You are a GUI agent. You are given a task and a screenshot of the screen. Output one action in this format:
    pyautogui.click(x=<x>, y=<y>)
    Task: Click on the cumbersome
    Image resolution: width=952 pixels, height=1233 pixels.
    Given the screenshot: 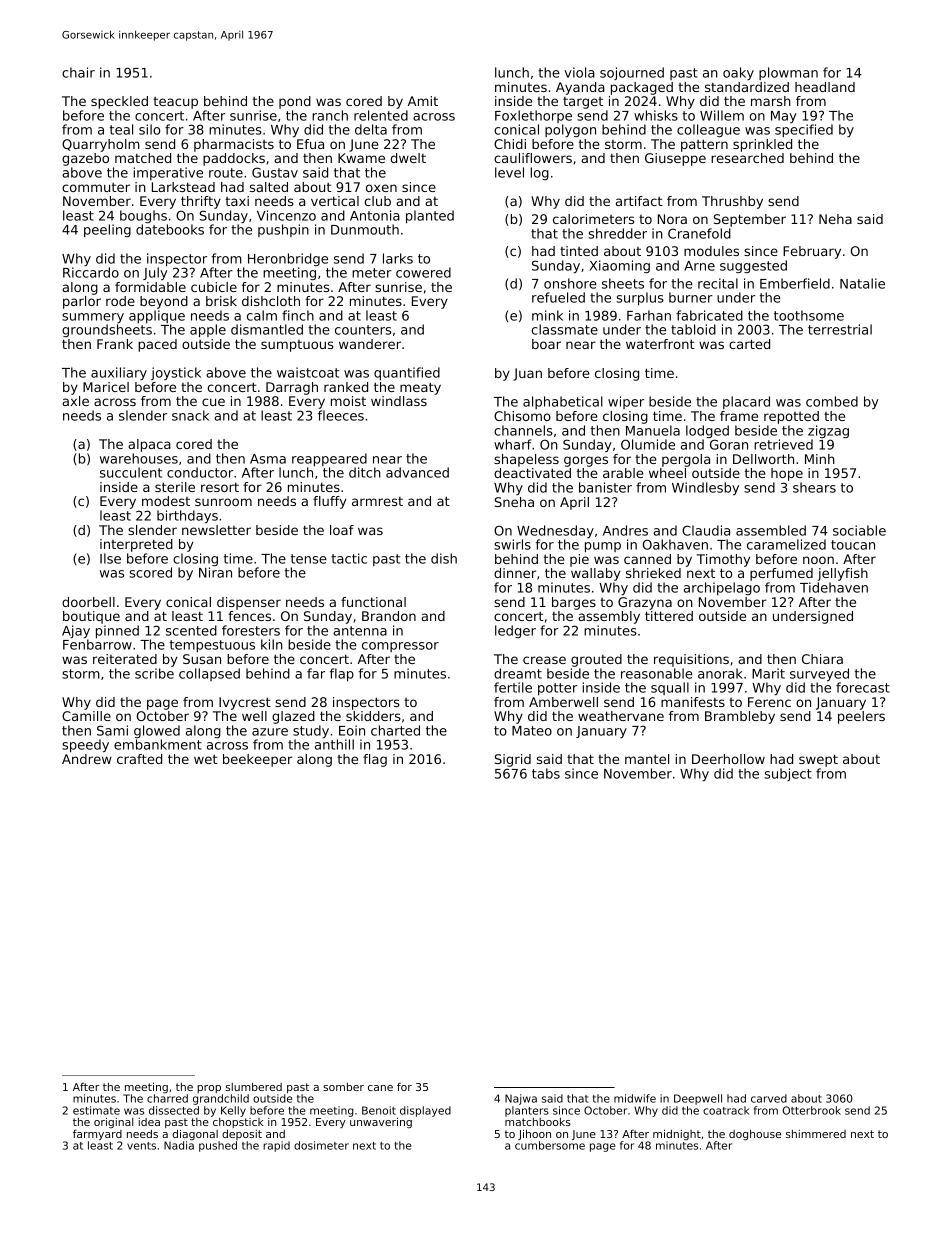 What is the action you would take?
    pyautogui.click(x=550, y=1145)
